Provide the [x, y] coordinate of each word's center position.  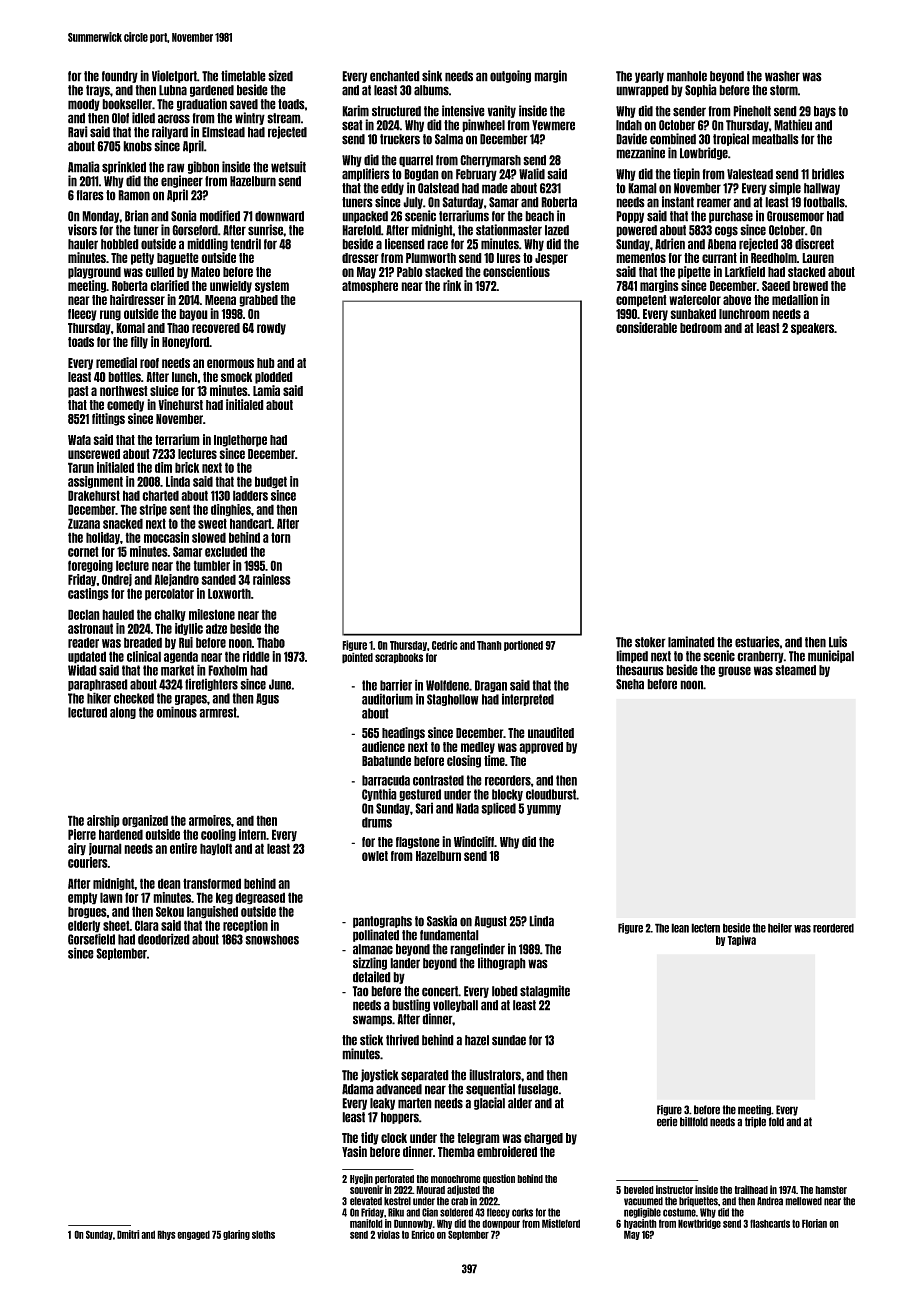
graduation [202, 104]
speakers [813, 329]
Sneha [630, 684]
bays [825, 112]
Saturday [463, 203]
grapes [191, 700]
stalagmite [545, 991]
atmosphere [370, 287]
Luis [838, 642]
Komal [130, 328]
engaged [193, 1235]
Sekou [170, 911]
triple [755, 1122]
